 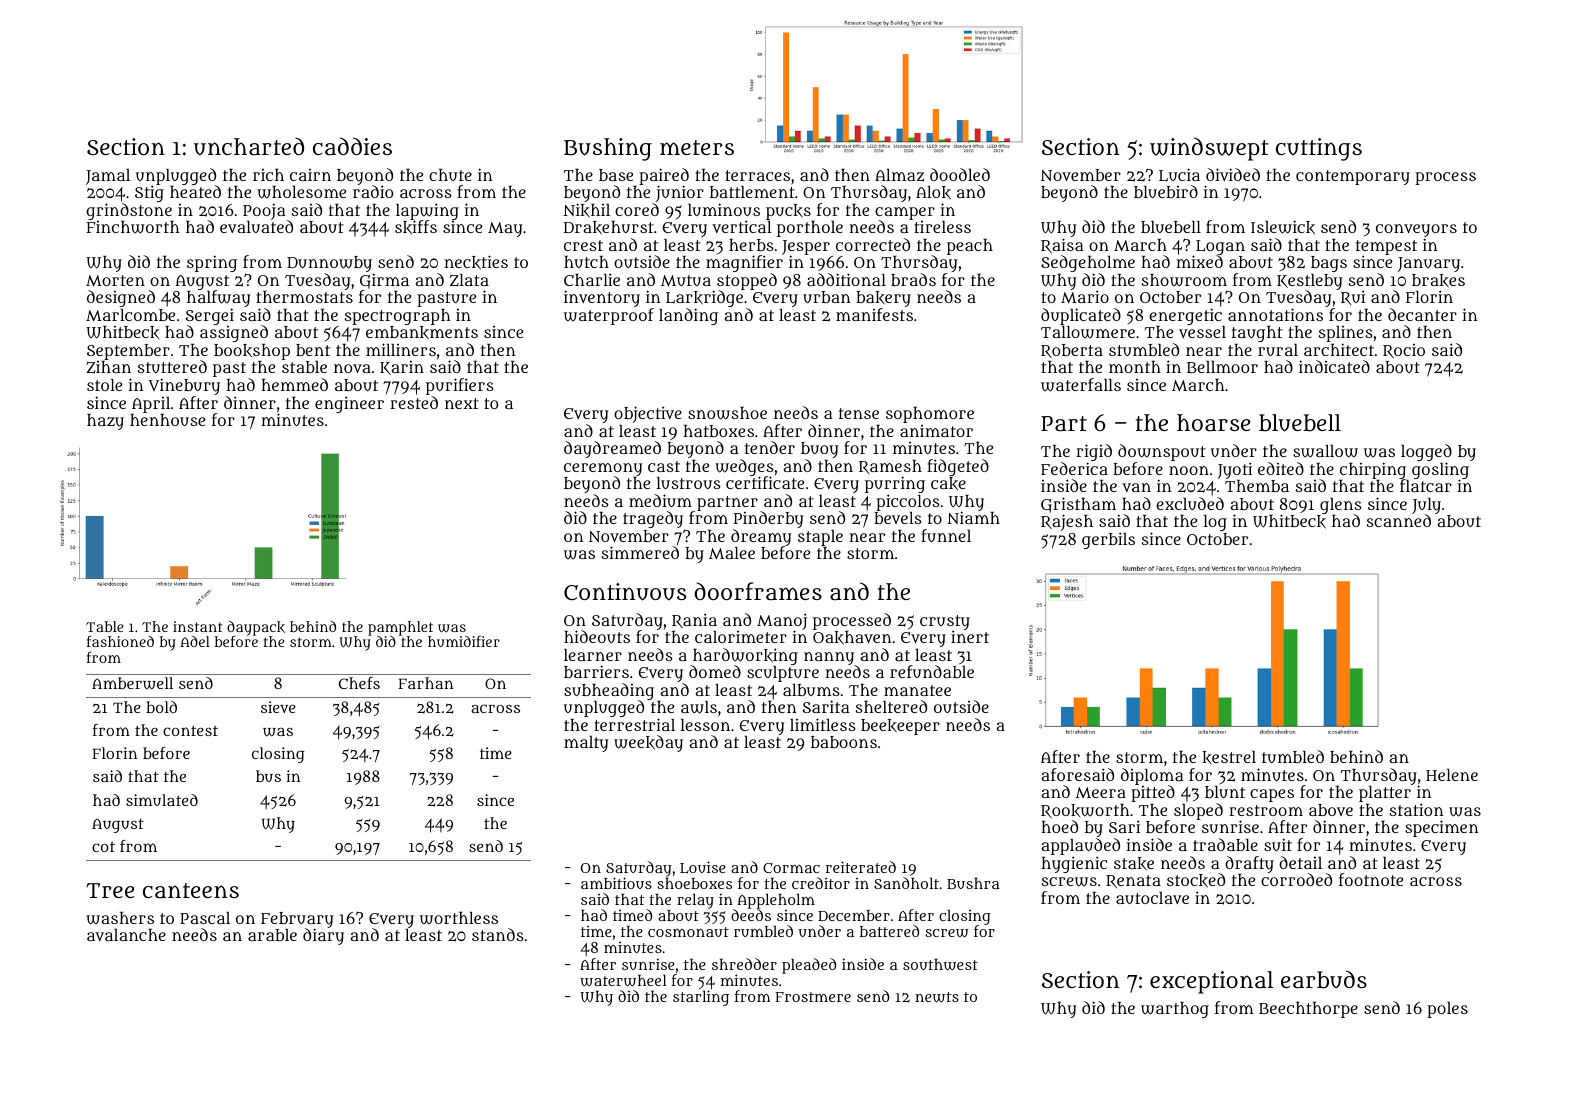 What do you see at coordinates (126, 935) in the document?
I see `avalanche` at bounding box center [126, 935].
